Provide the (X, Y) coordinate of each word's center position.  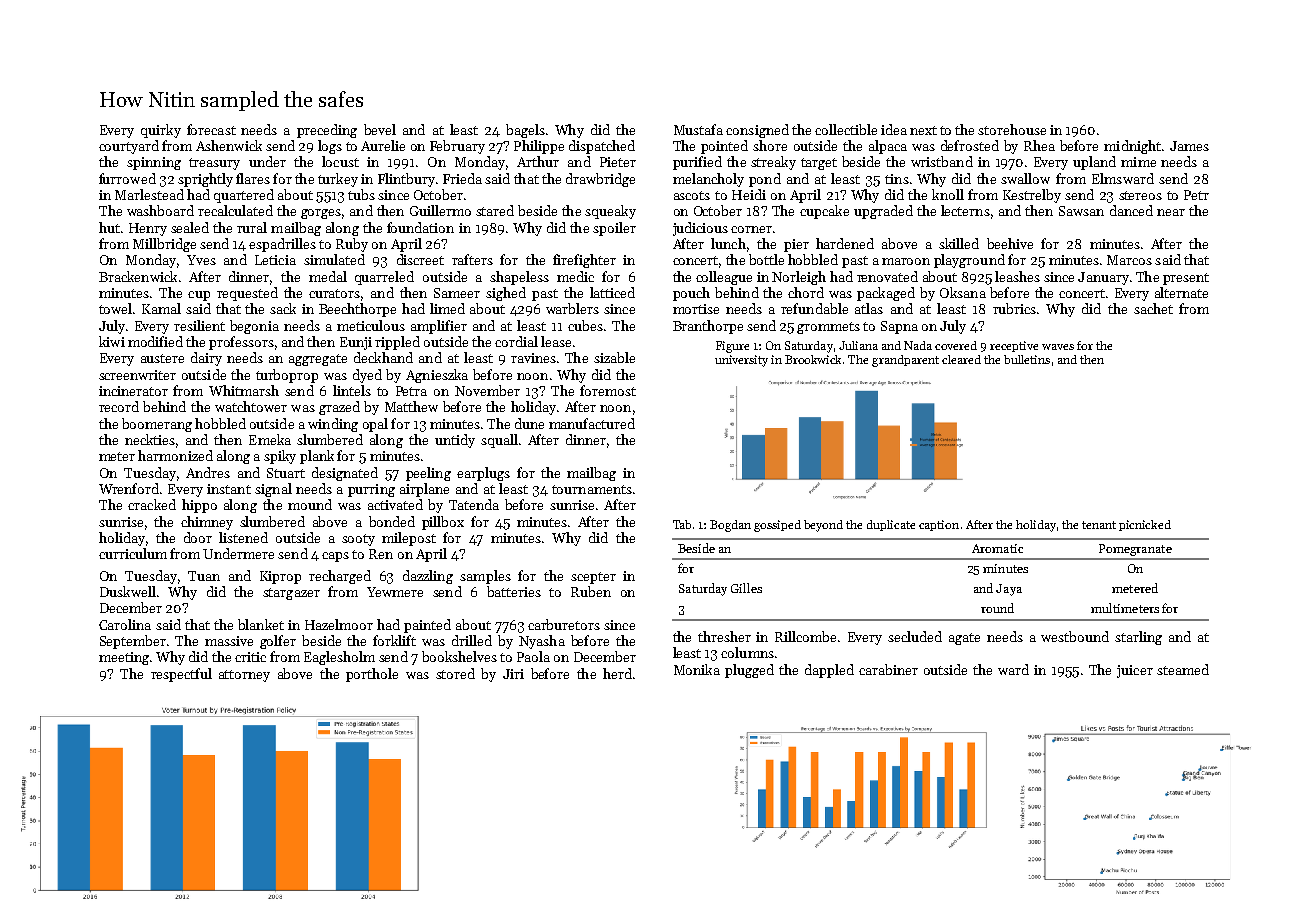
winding (333, 425)
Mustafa (698, 129)
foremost (608, 390)
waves (1058, 347)
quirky (161, 131)
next (923, 130)
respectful (181, 675)
